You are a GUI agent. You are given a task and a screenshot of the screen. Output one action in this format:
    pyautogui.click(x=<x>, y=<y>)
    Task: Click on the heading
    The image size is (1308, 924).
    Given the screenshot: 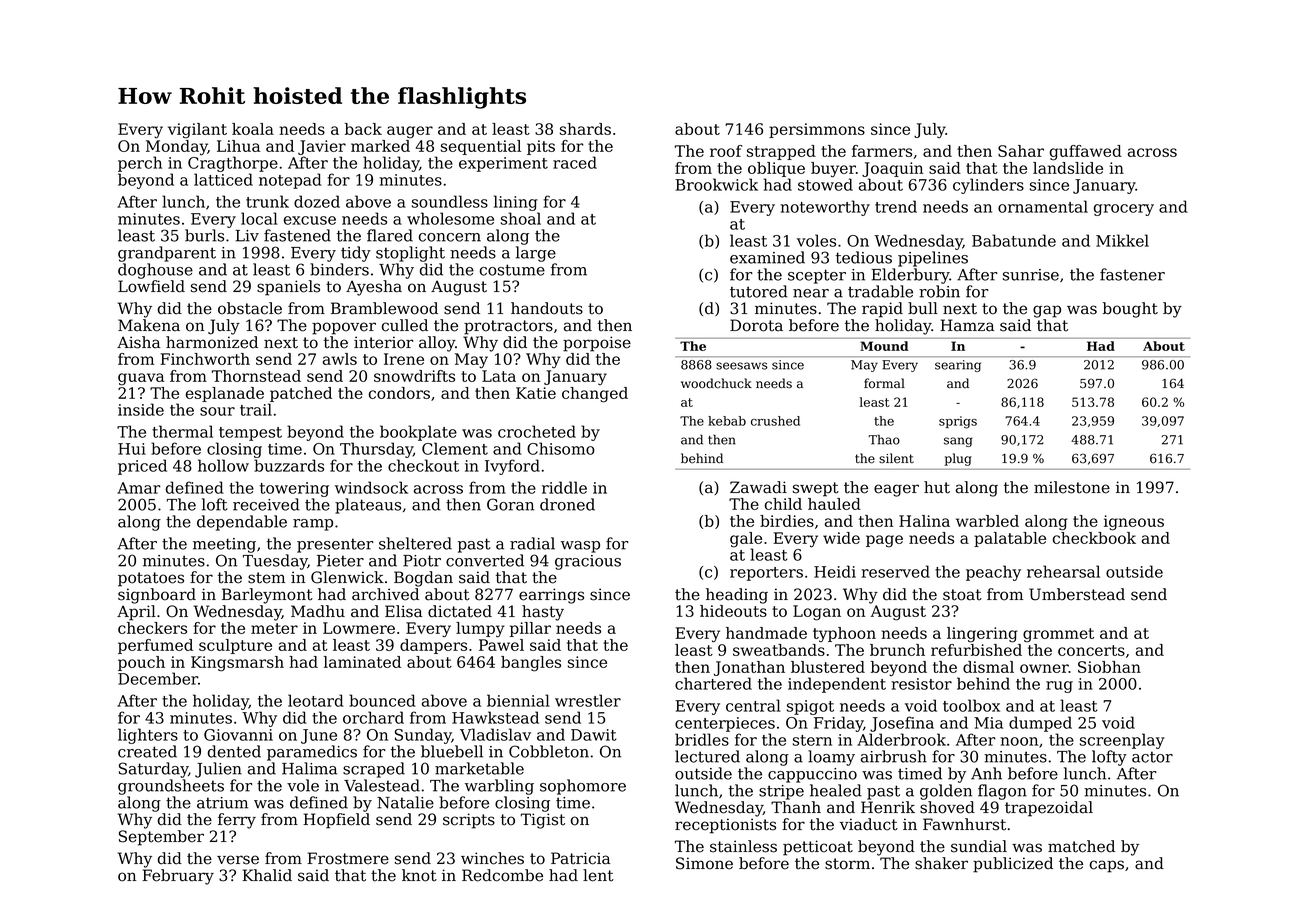 What is the action you would take?
    pyautogui.click(x=737, y=596)
